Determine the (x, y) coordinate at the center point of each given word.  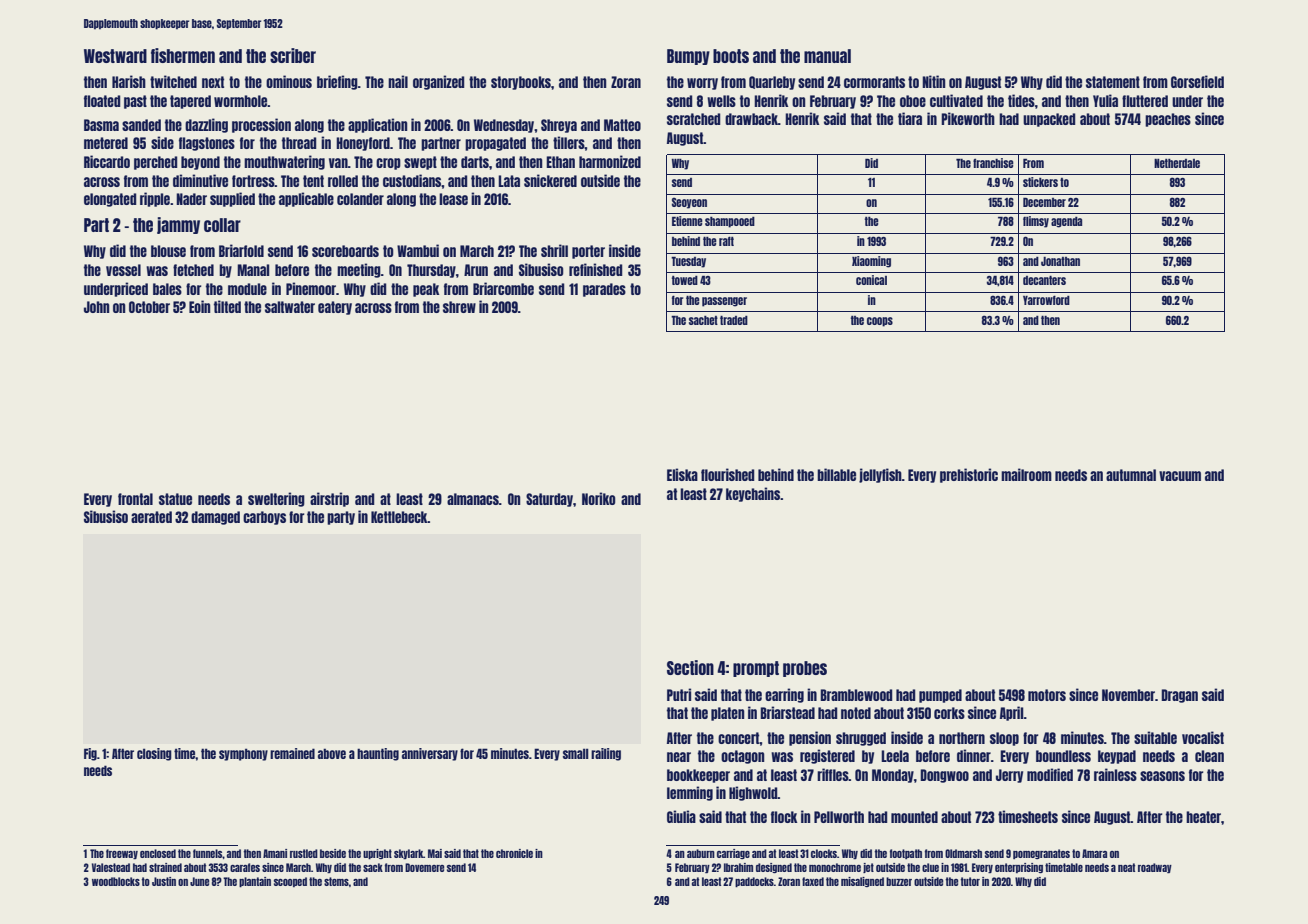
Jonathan (1060, 261)
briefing (337, 82)
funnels (207, 853)
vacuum (1180, 476)
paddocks (754, 882)
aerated (151, 517)
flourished (727, 474)
